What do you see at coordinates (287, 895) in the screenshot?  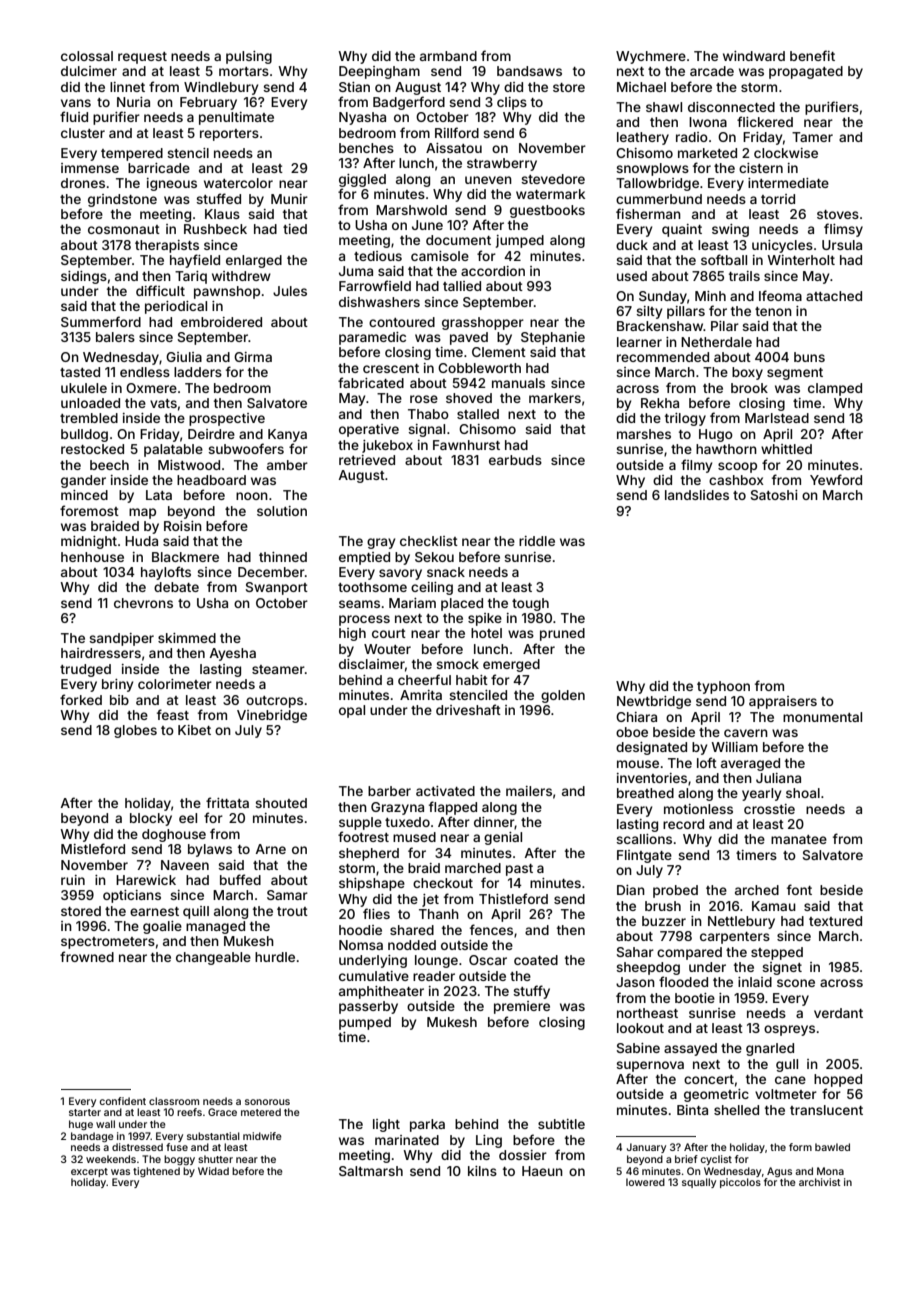 I see `Samar` at bounding box center [287, 895].
